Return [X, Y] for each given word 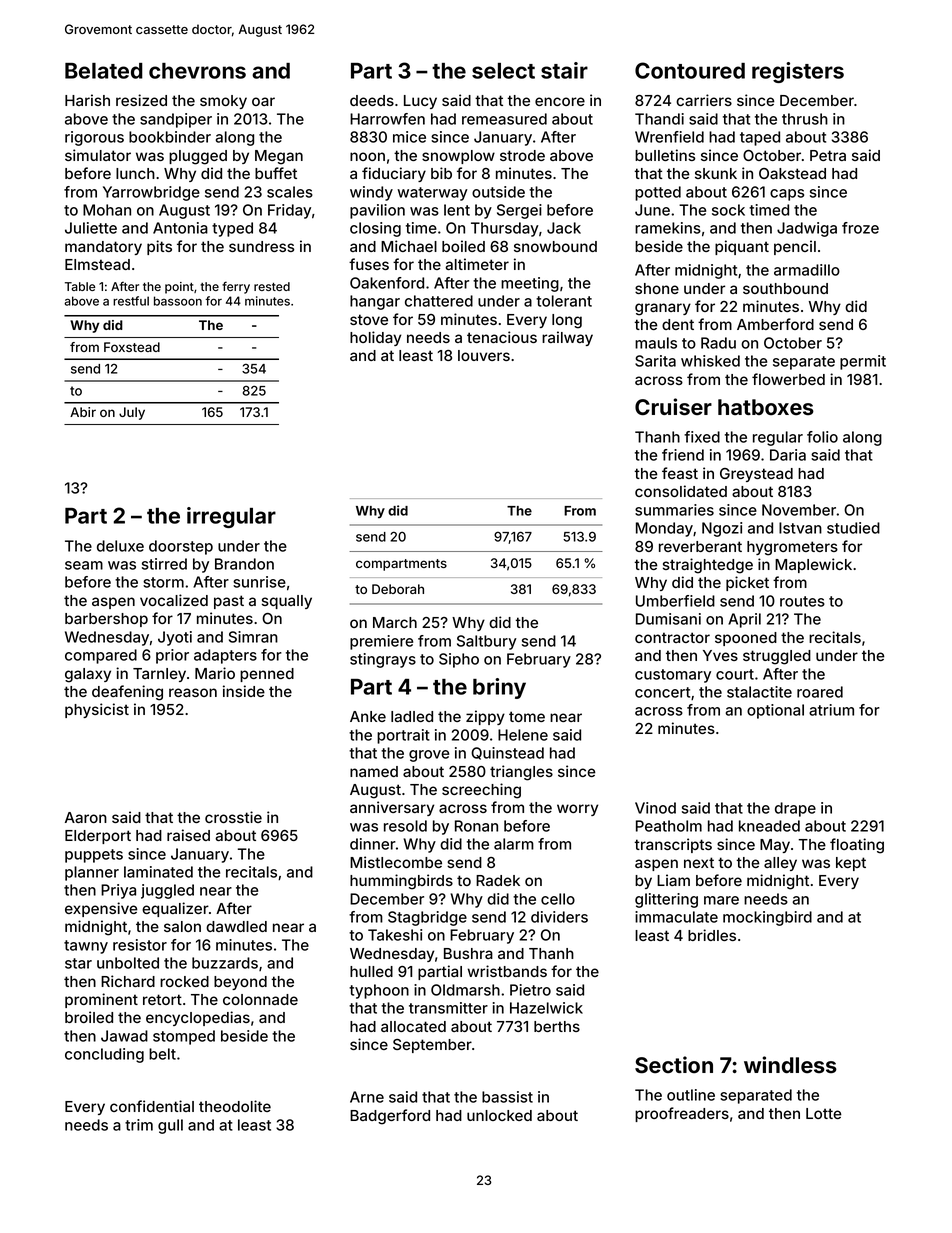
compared [101, 656]
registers [798, 72]
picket [747, 583]
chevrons [197, 71]
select [503, 71]
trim [139, 1125]
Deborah [398, 589]
